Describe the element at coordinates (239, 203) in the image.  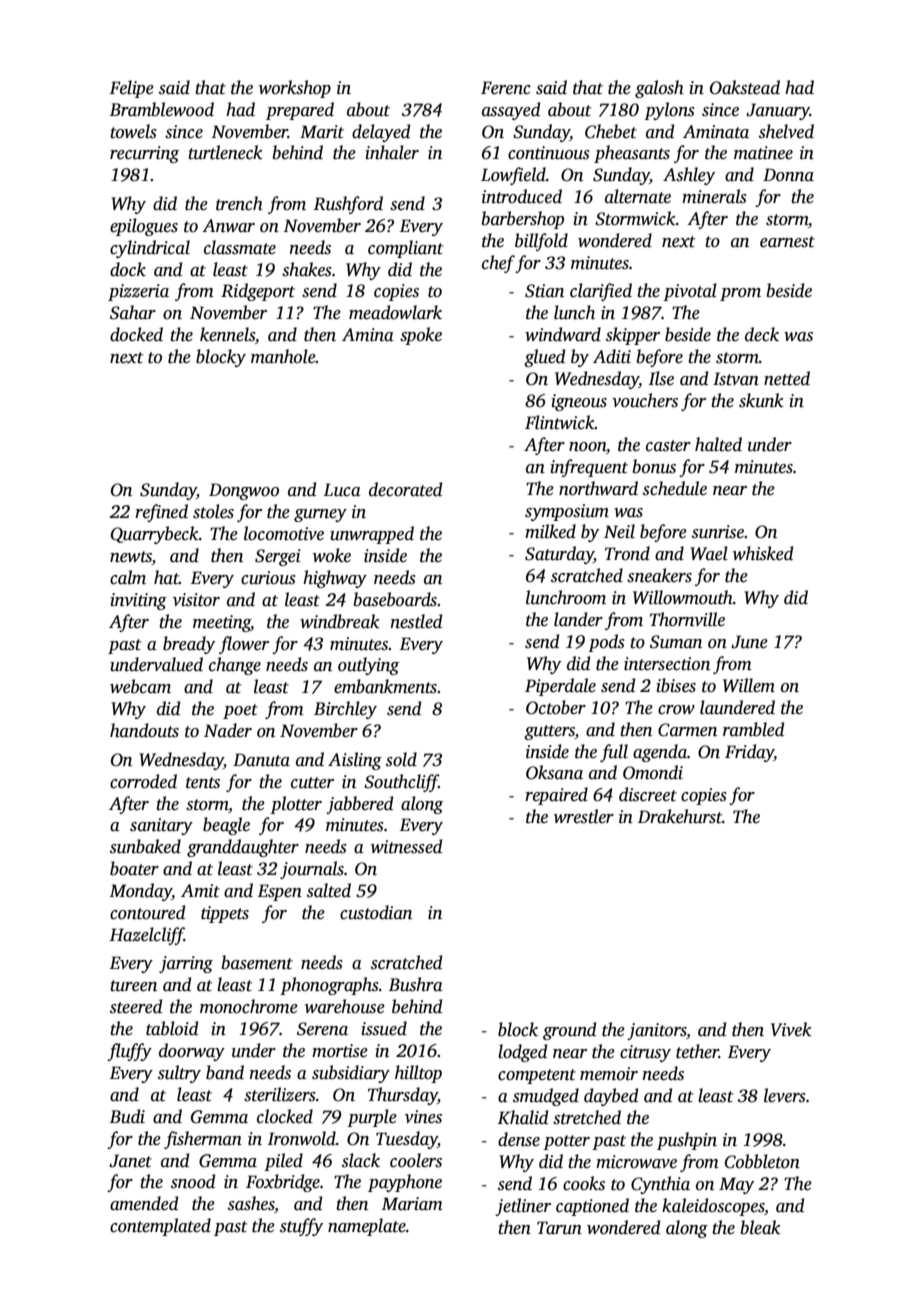
I see `trench` at that location.
